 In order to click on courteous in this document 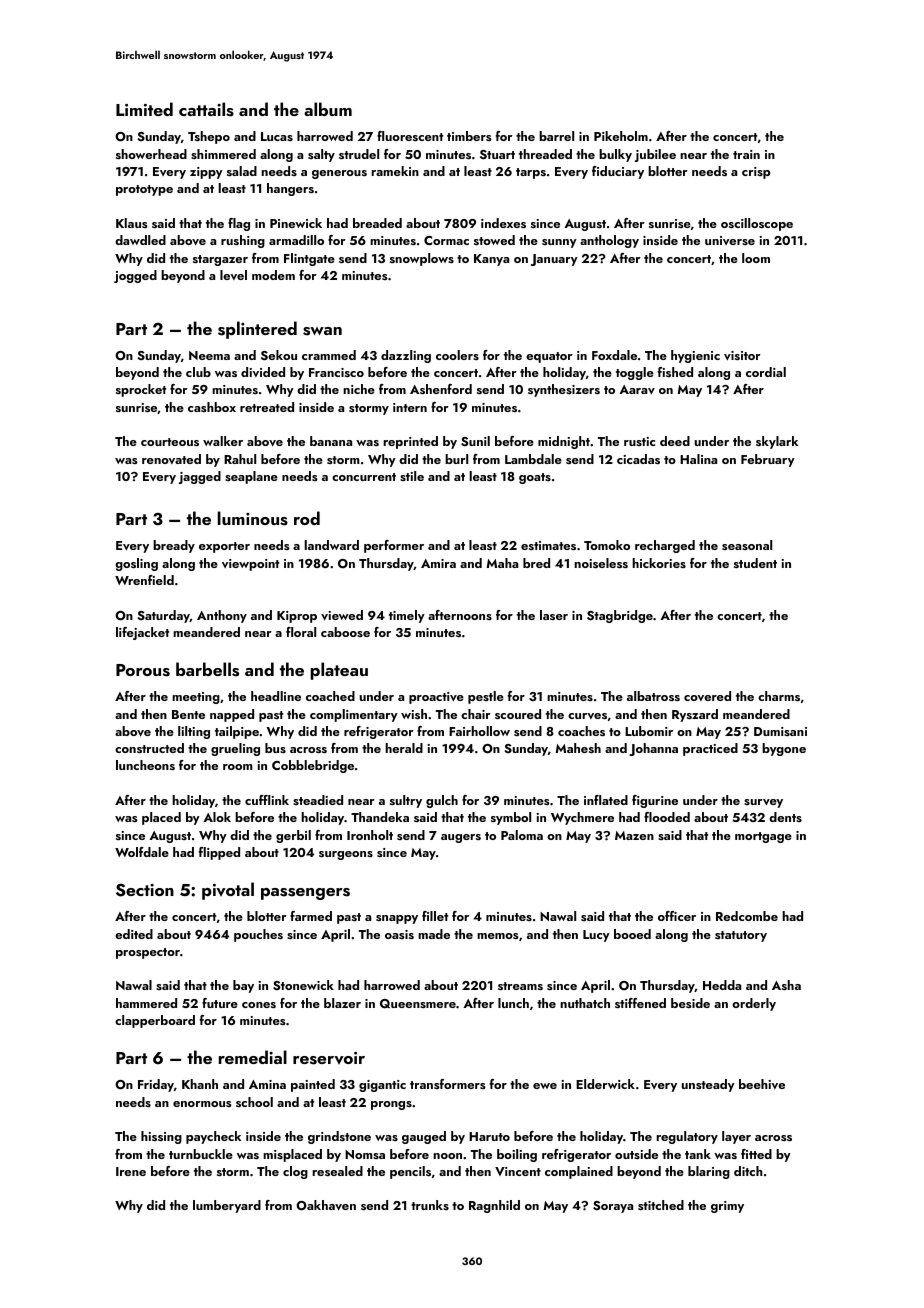, I will do `click(170, 442)`.
